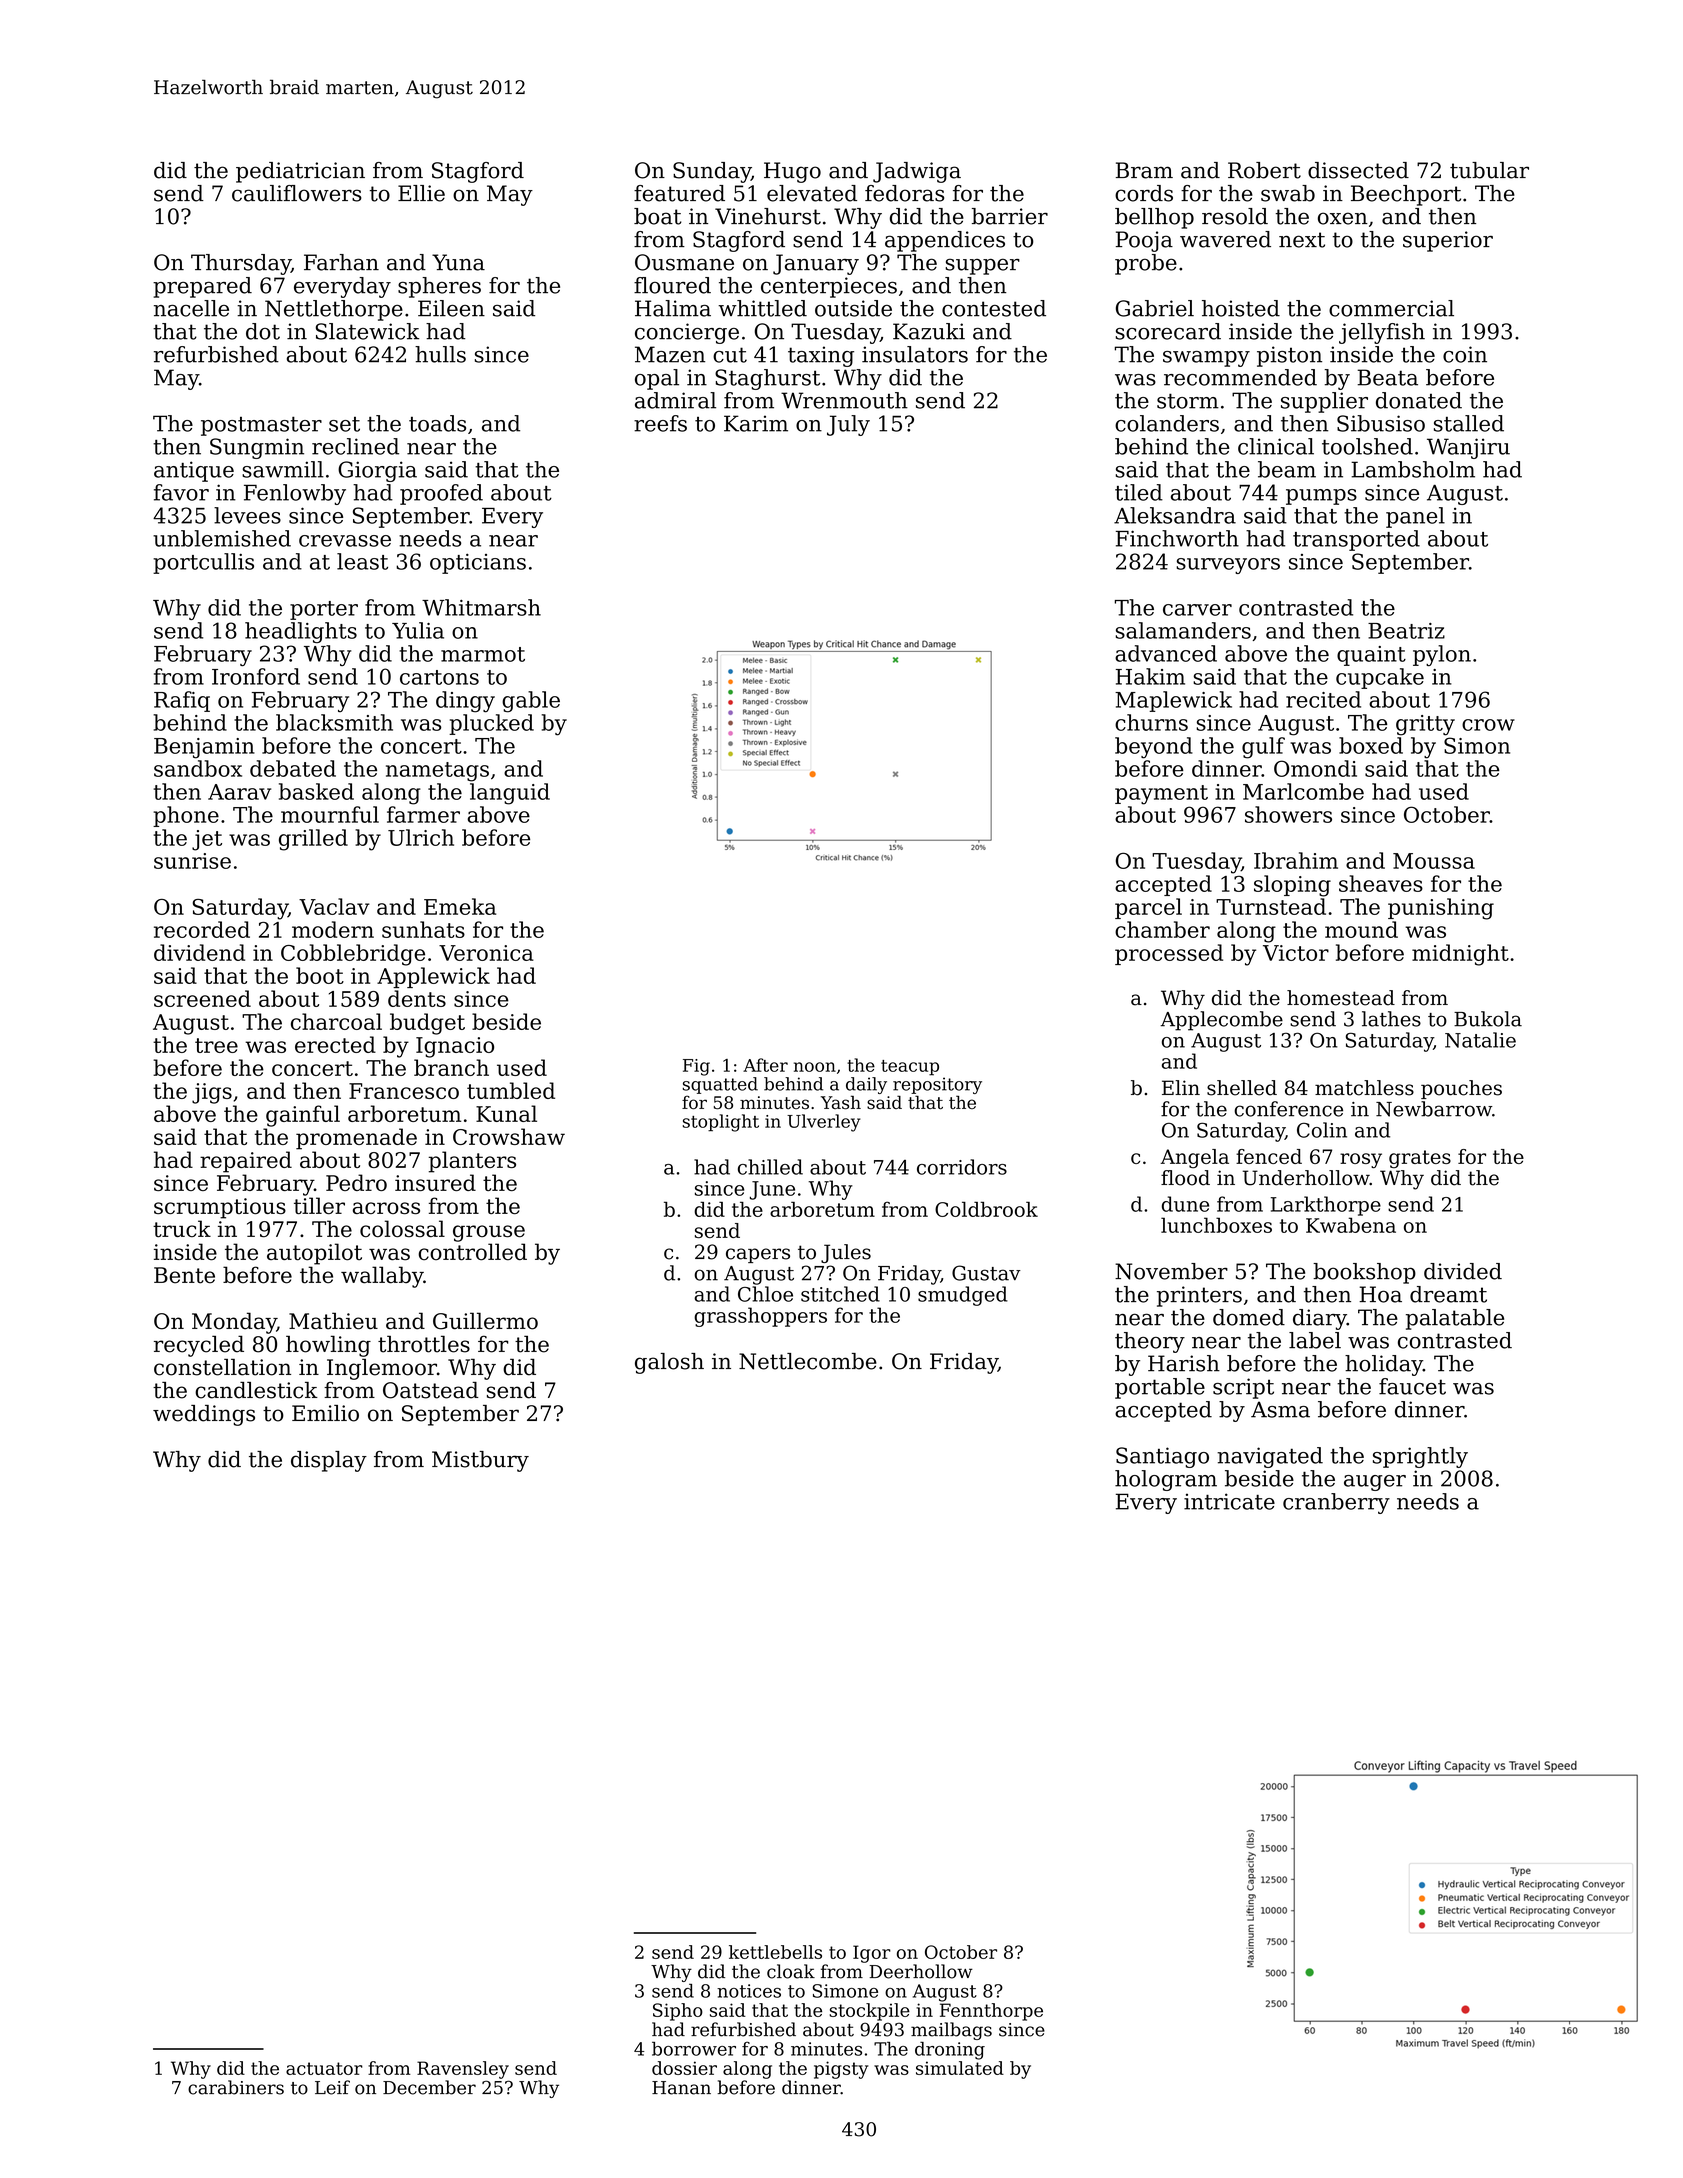 Image resolution: width=1683 pixels, height=2178 pixels. I want to click on grates, so click(1420, 1159).
